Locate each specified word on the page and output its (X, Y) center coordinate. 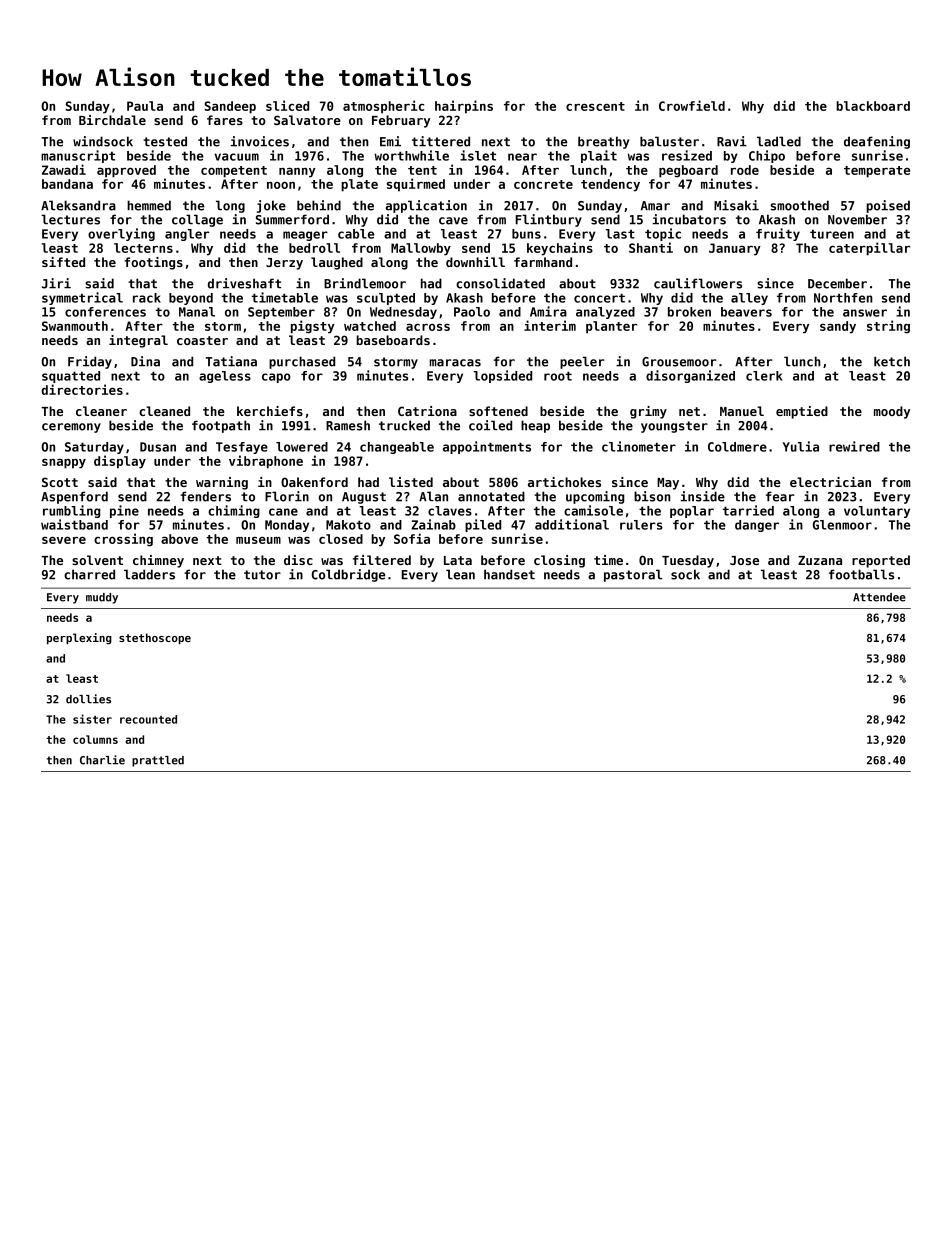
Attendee (879, 597)
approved (126, 171)
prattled (158, 761)
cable (356, 234)
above (179, 539)
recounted (148, 719)
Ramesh (348, 425)
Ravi (732, 141)
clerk (764, 376)
